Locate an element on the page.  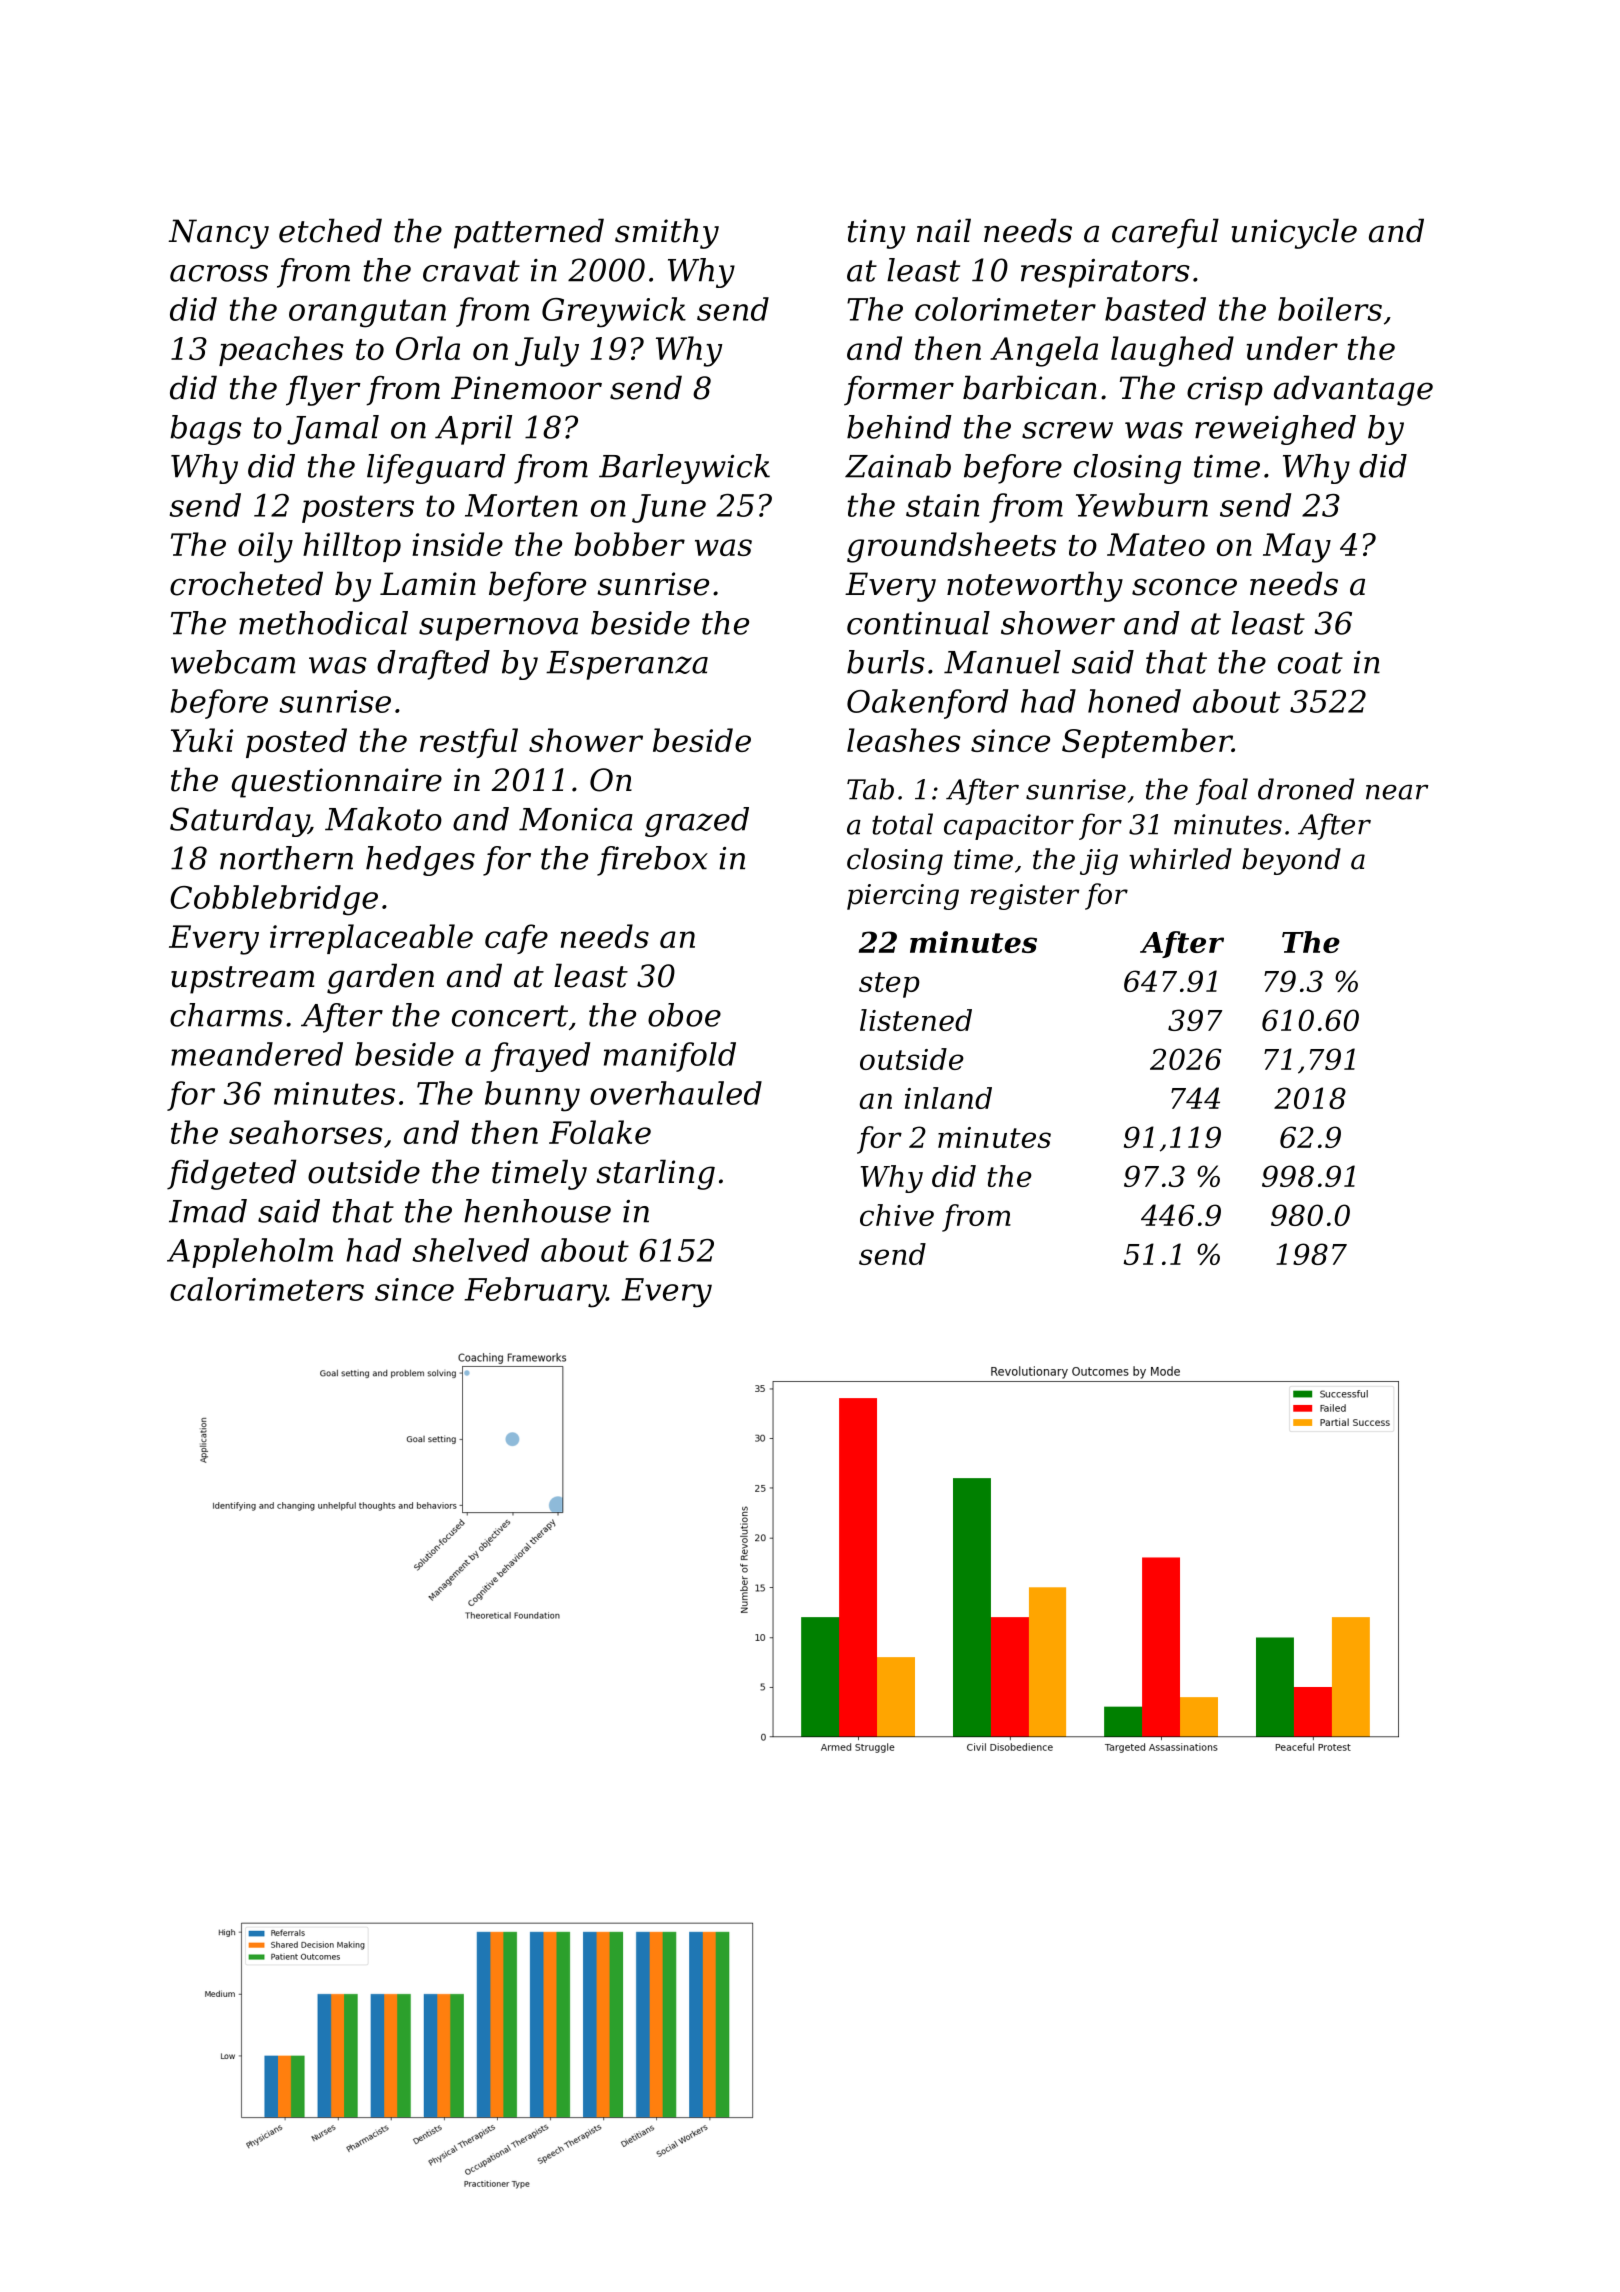
restful is located at coordinates (469, 743).
